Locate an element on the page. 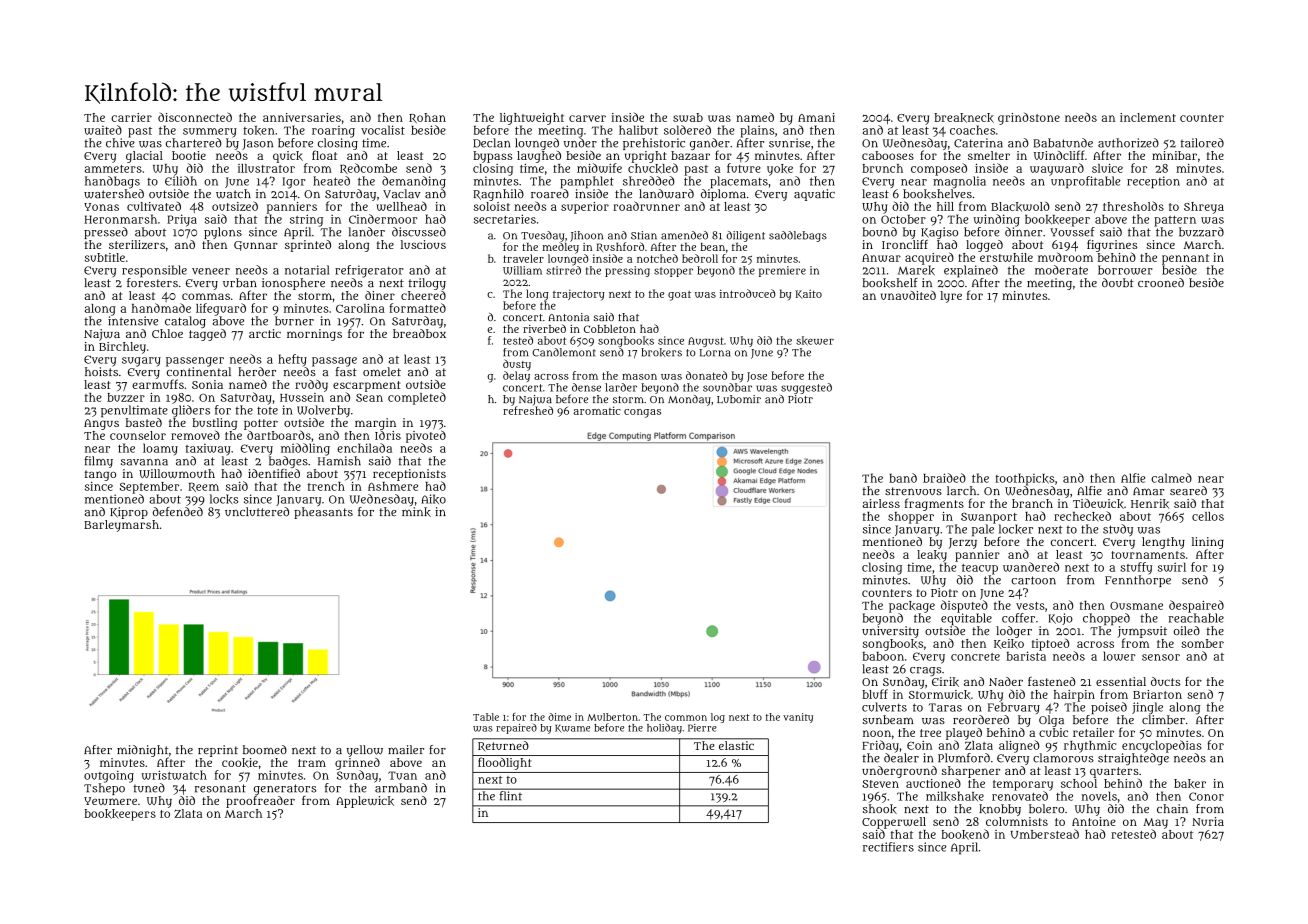  roaring is located at coordinates (333, 132).
